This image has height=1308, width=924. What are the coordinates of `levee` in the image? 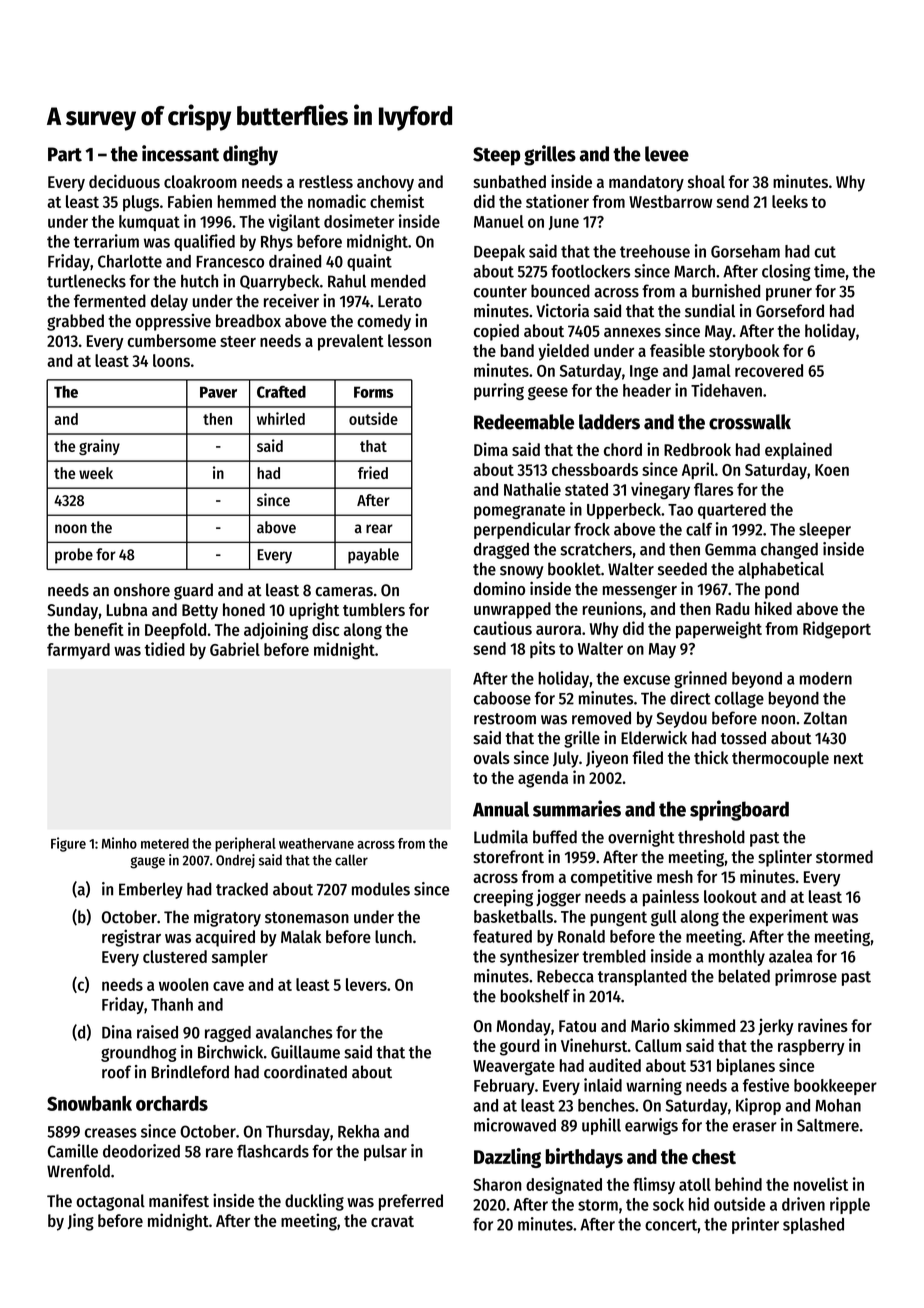 It's located at (667, 154).
